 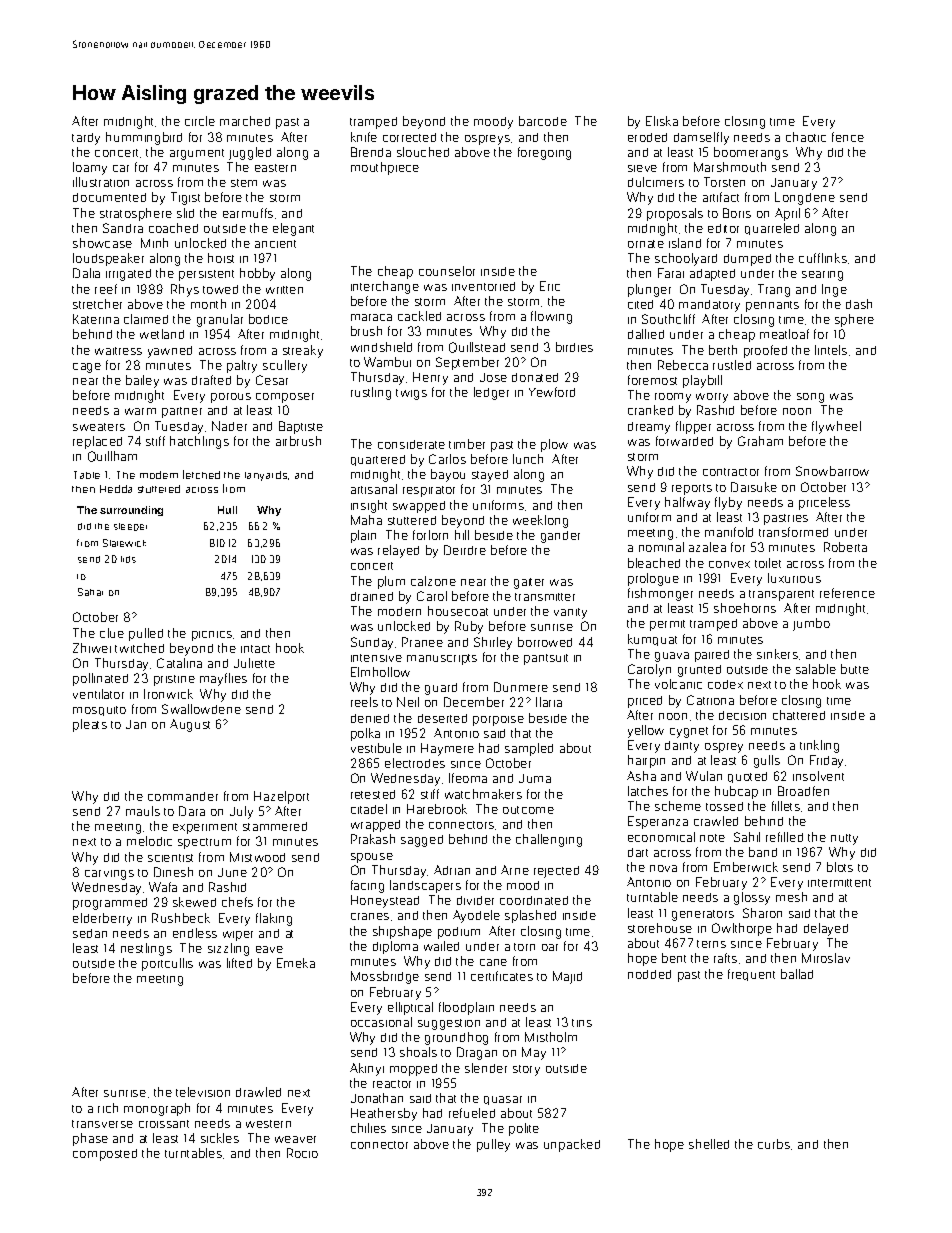 What do you see at coordinates (660, 928) in the screenshot?
I see `storehouse` at bounding box center [660, 928].
